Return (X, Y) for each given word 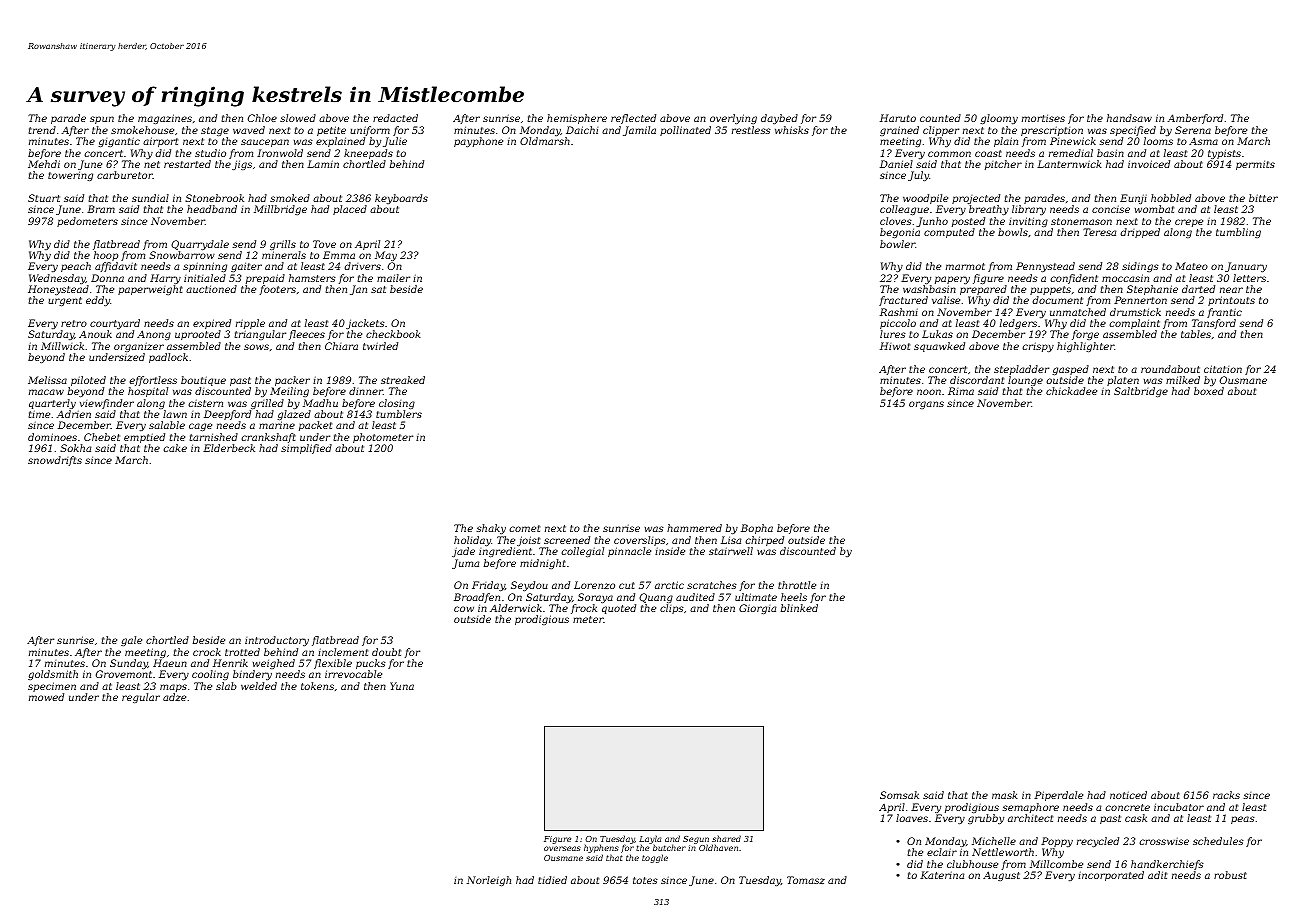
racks (1226, 795)
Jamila (639, 131)
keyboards (401, 199)
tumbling (1238, 233)
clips (672, 609)
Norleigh (489, 881)
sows (256, 347)
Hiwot (895, 346)
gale (131, 641)
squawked (939, 347)
